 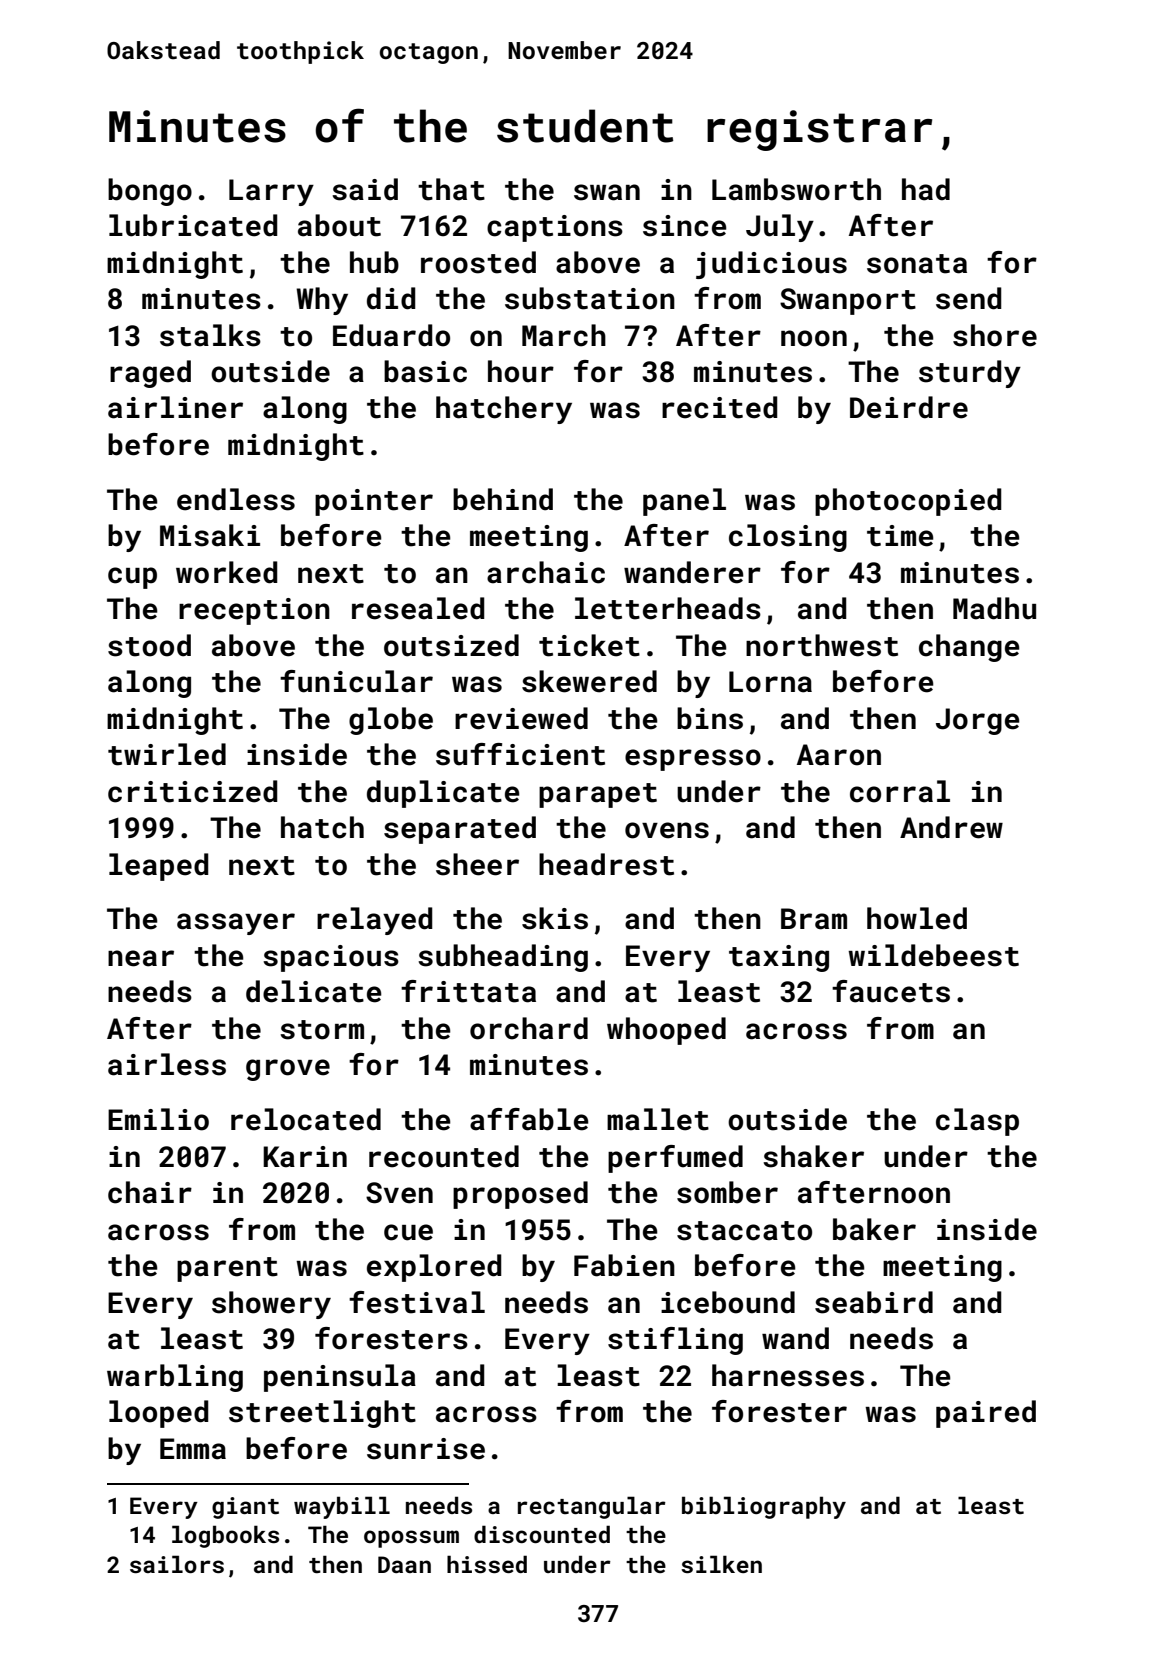 I want to click on raged, so click(x=150, y=374).
